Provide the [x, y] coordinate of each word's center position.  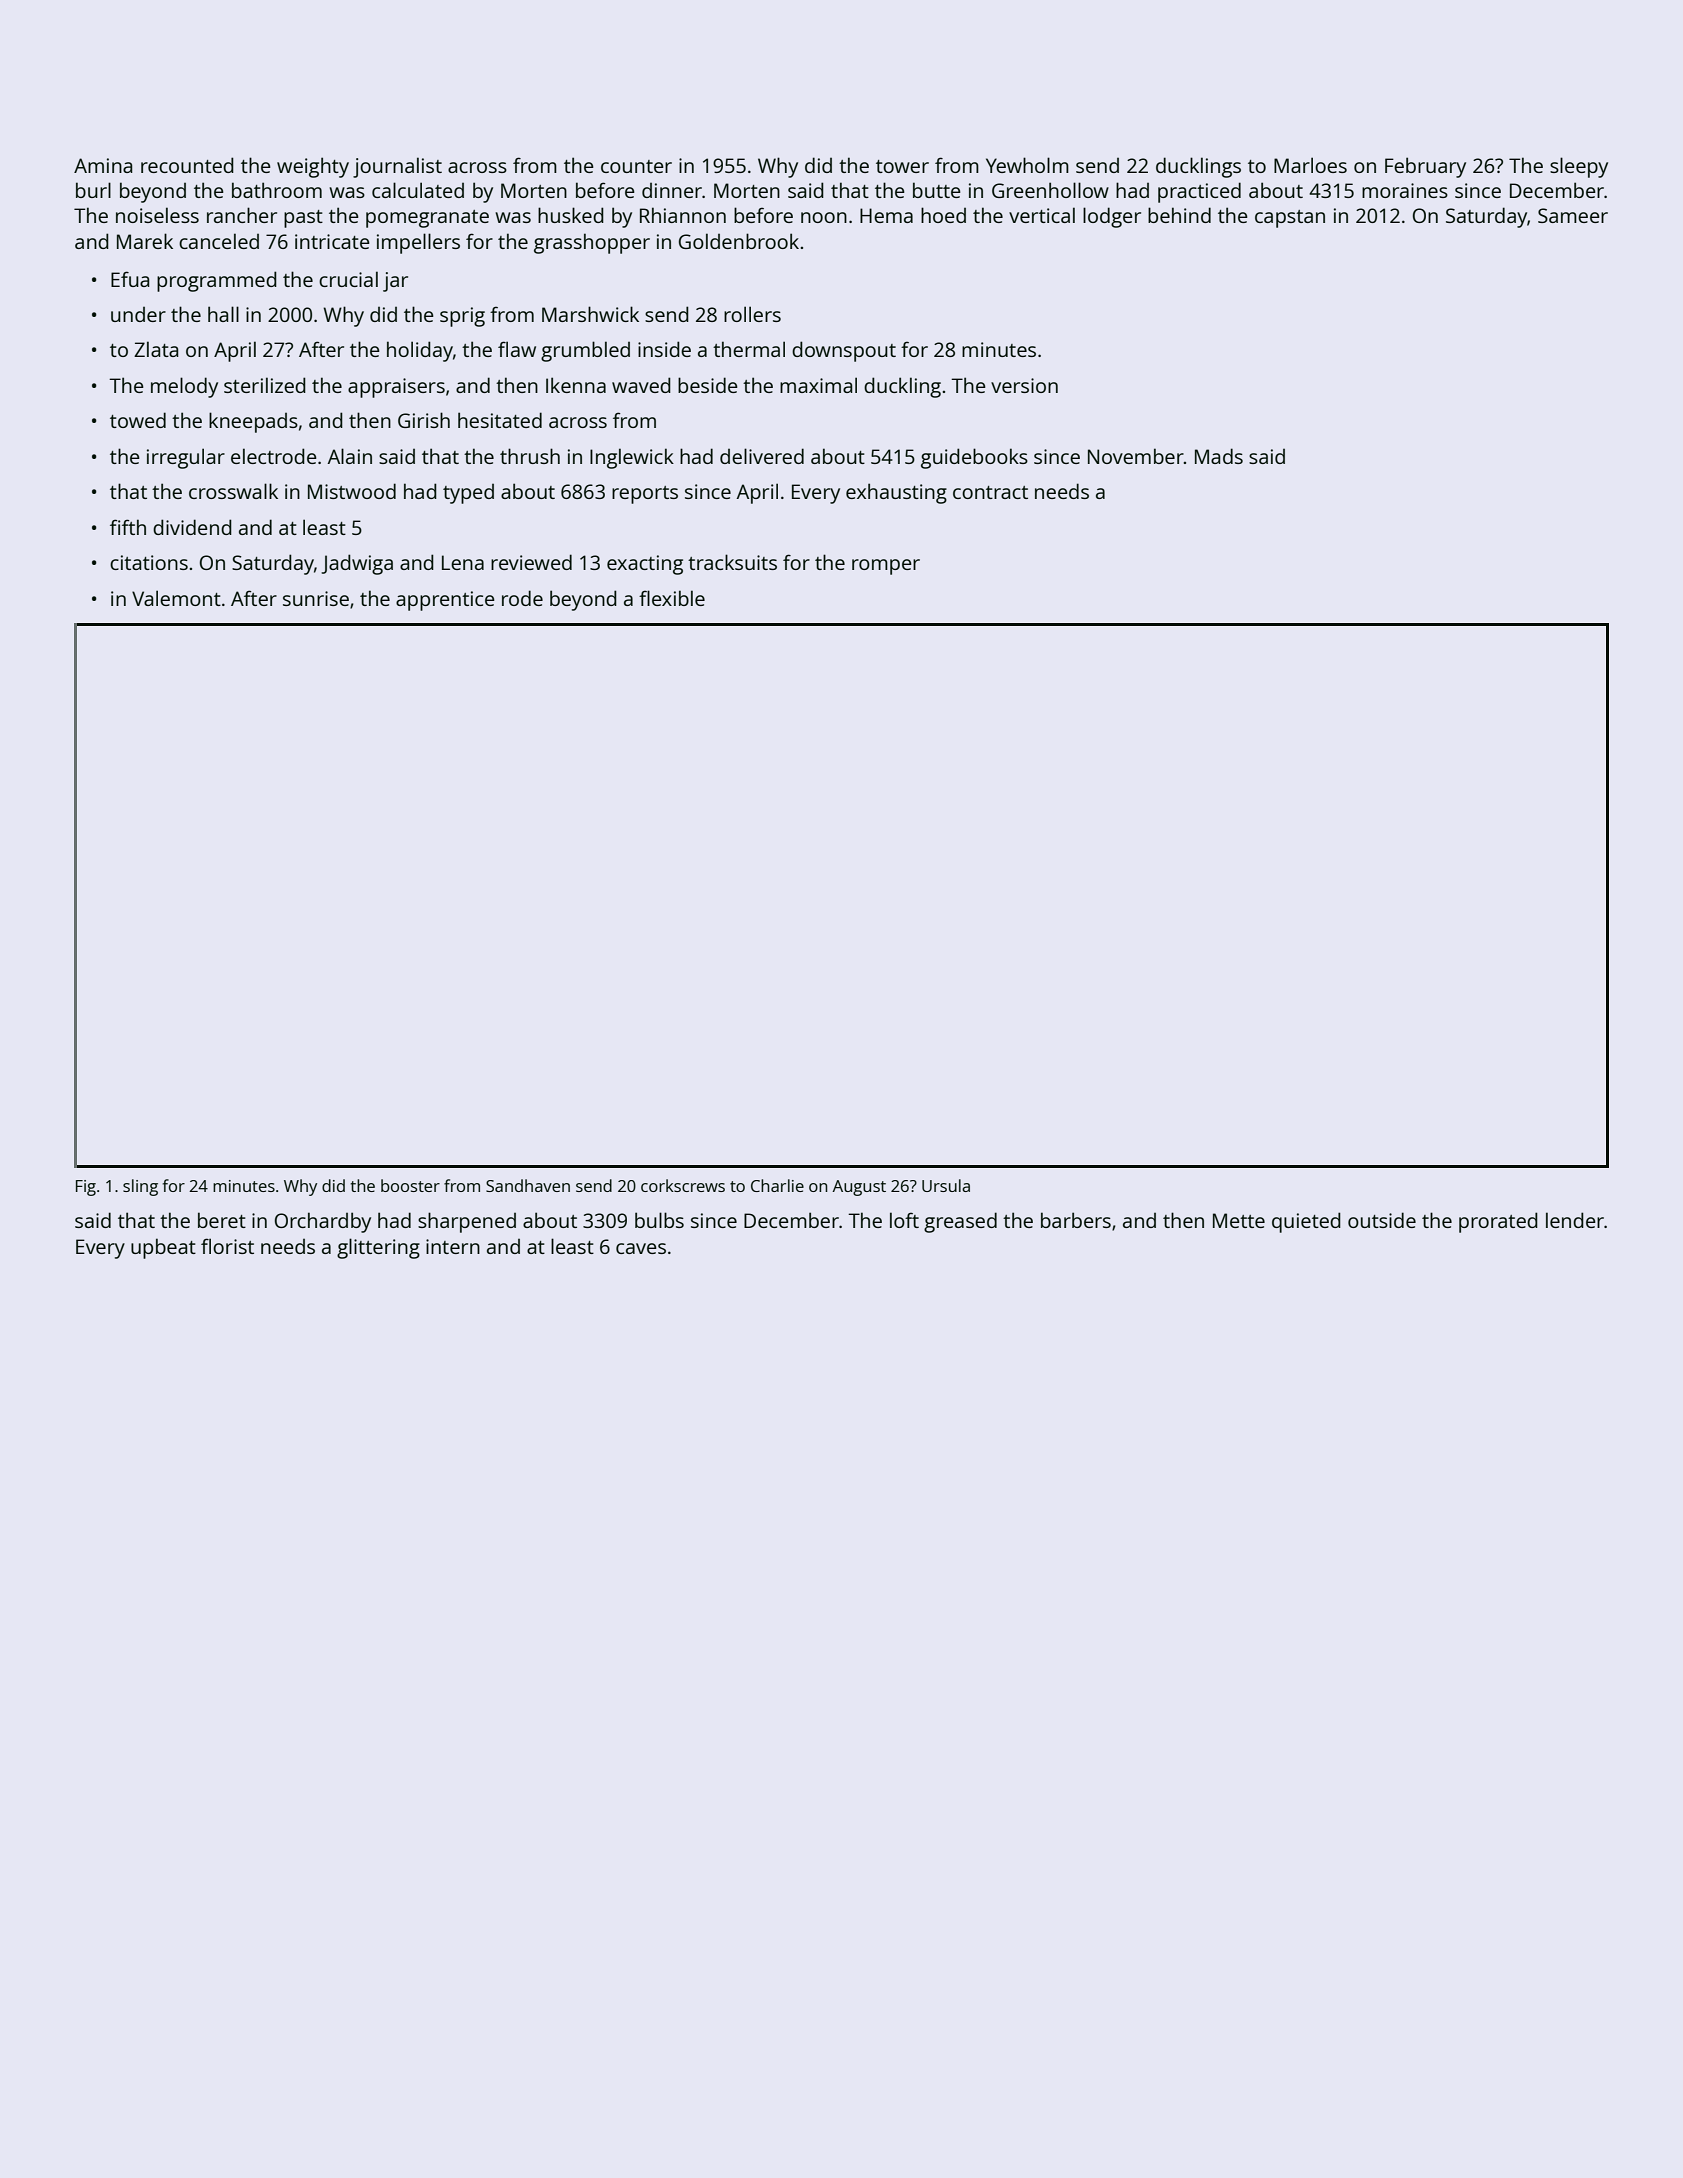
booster [410, 1185]
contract [990, 492]
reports [645, 495]
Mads [1219, 456]
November [1136, 456]
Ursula [946, 1185]
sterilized [265, 385]
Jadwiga [357, 564]
